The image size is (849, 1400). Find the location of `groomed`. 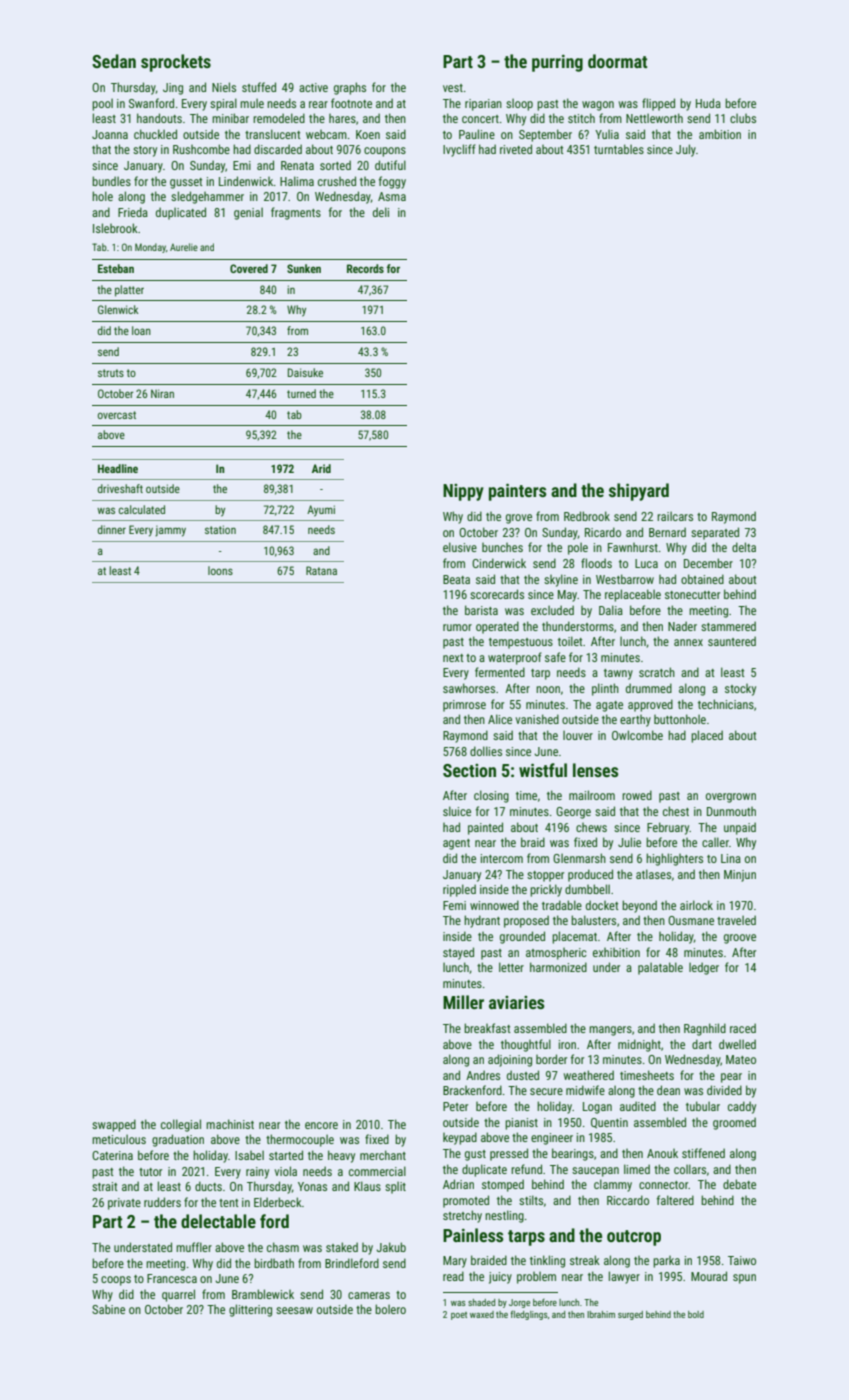

groomed is located at coordinates (734, 1123).
